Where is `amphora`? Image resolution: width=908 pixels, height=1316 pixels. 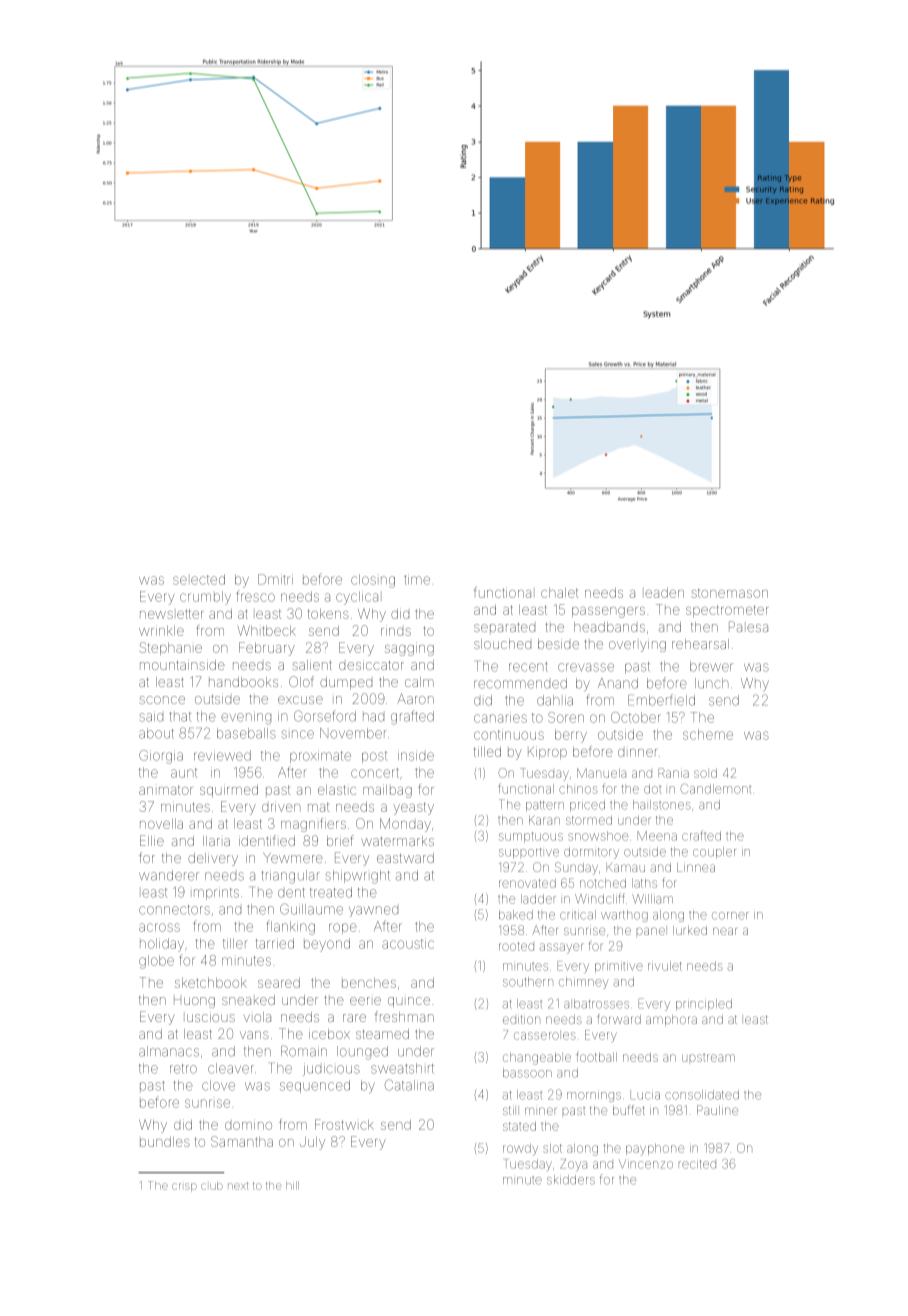 amphora is located at coordinates (671, 1020).
